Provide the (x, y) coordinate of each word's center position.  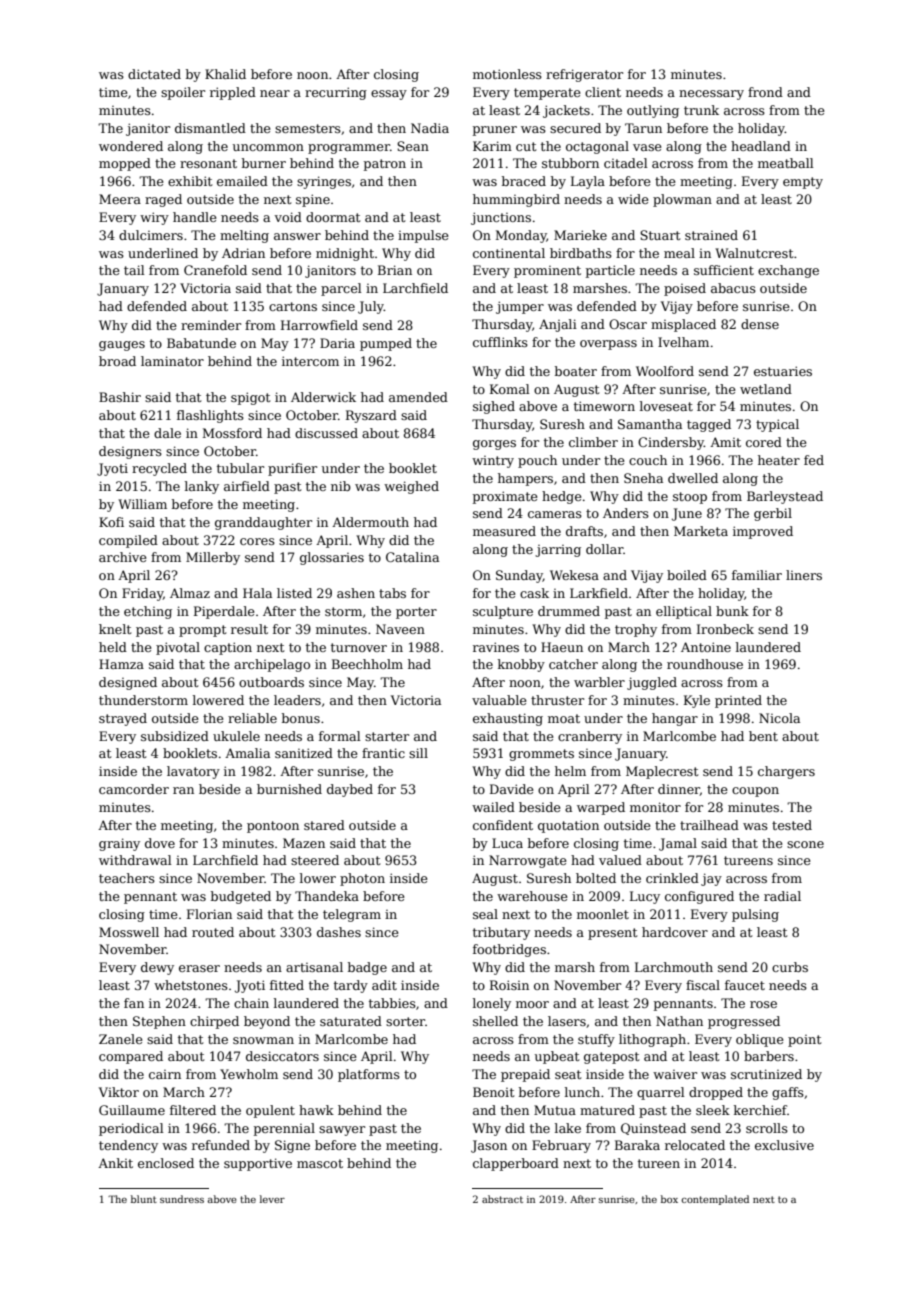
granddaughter (263, 523)
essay (389, 95)
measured (504, 531)
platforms (369, 1075)
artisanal (314, 967)
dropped (716, 1093)
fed (814, 460)
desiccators (282, 1056)
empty (803, 183)
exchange (788, 271)
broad (117, 361)
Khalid (225, 74)
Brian (395, 270)
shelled (495, 1021)
